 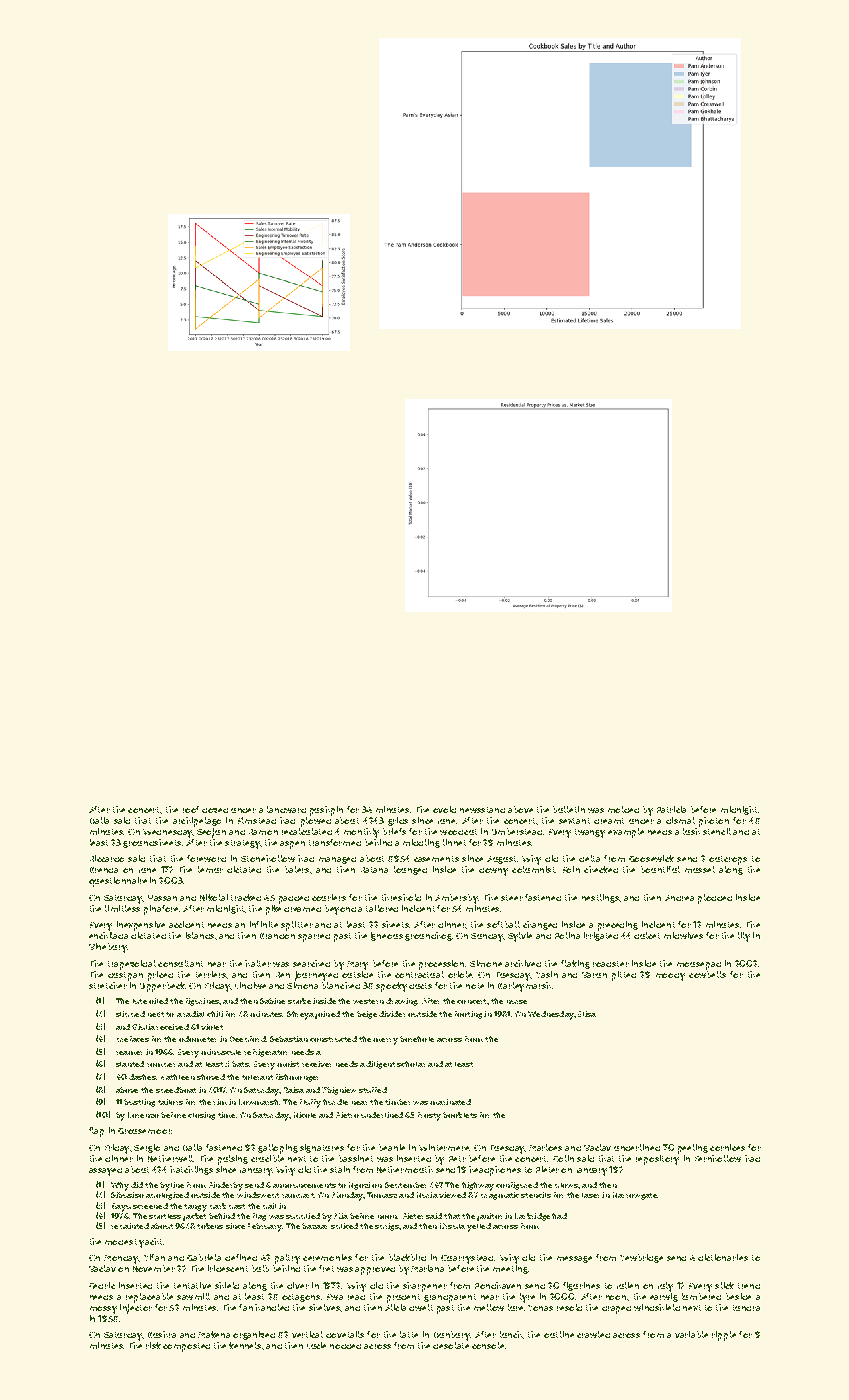 What do you see at coordinates (403, 1298) in the document?
I see `prudent` at bounding box center [403, 1298].
